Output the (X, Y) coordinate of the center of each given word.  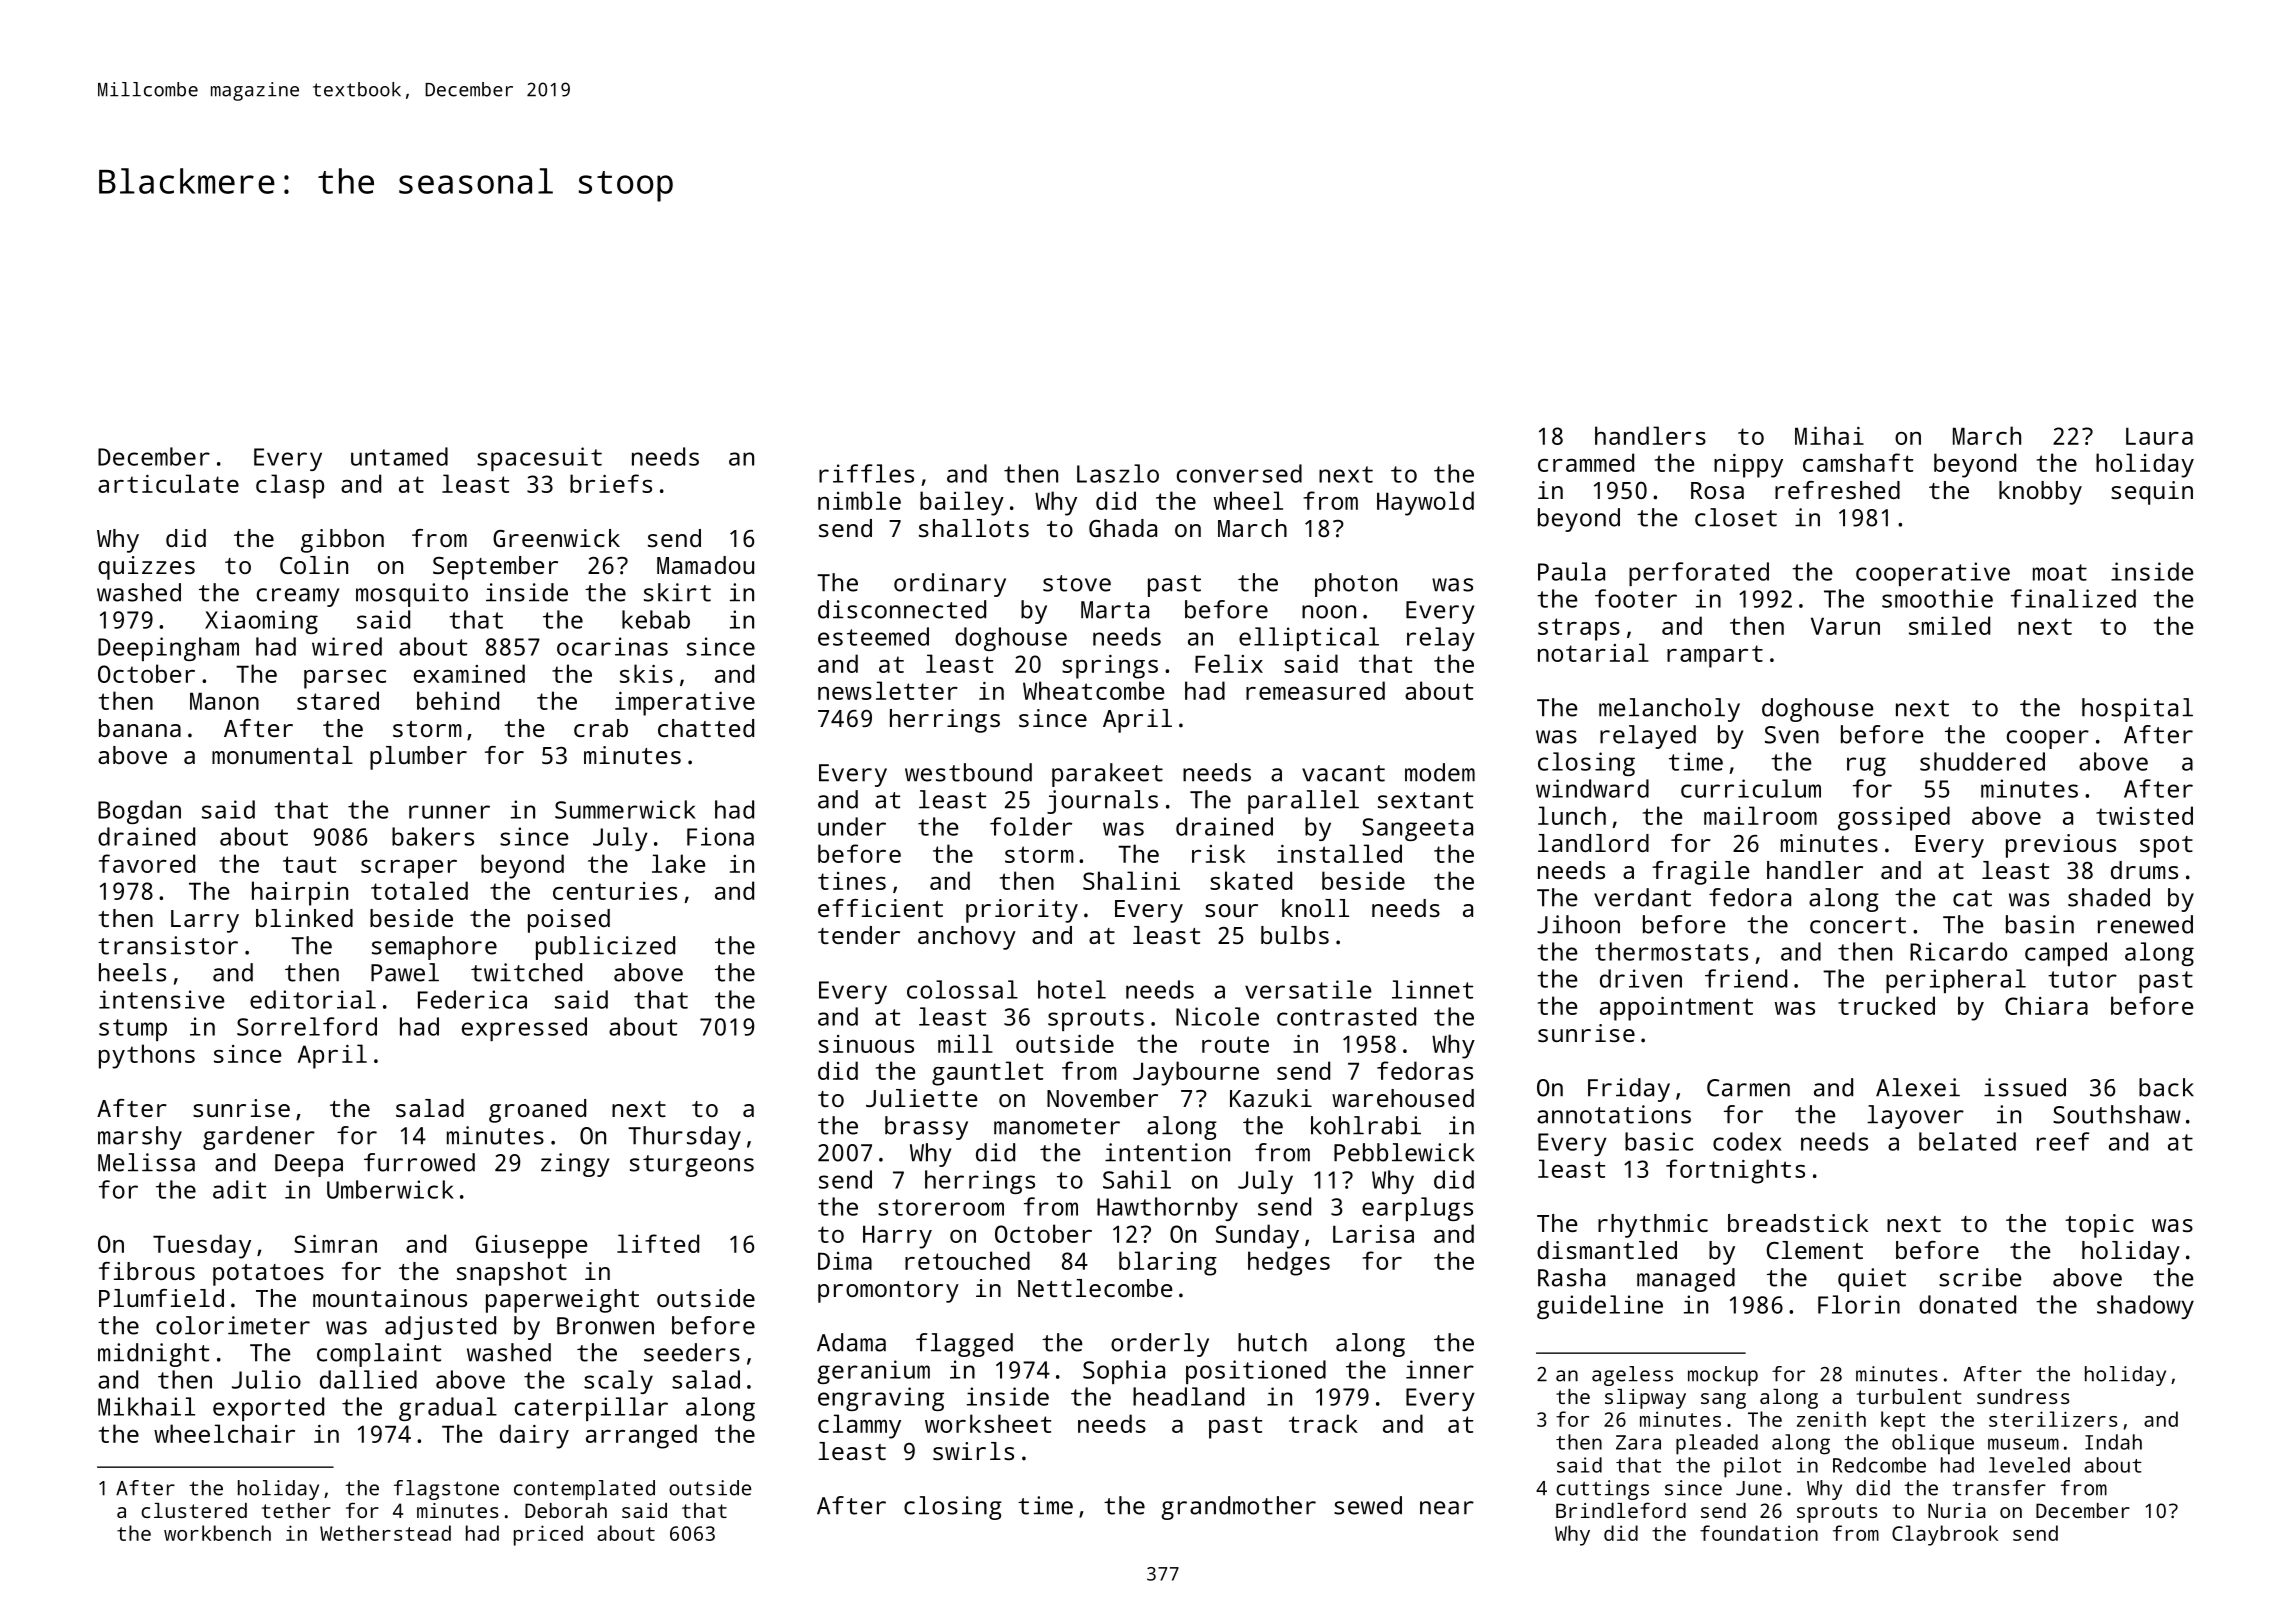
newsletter (888, 690)
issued (2025, 1087)
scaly (618, 1382)
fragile (1701, 873)
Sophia (1124, 1372)
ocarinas (612, 646)
